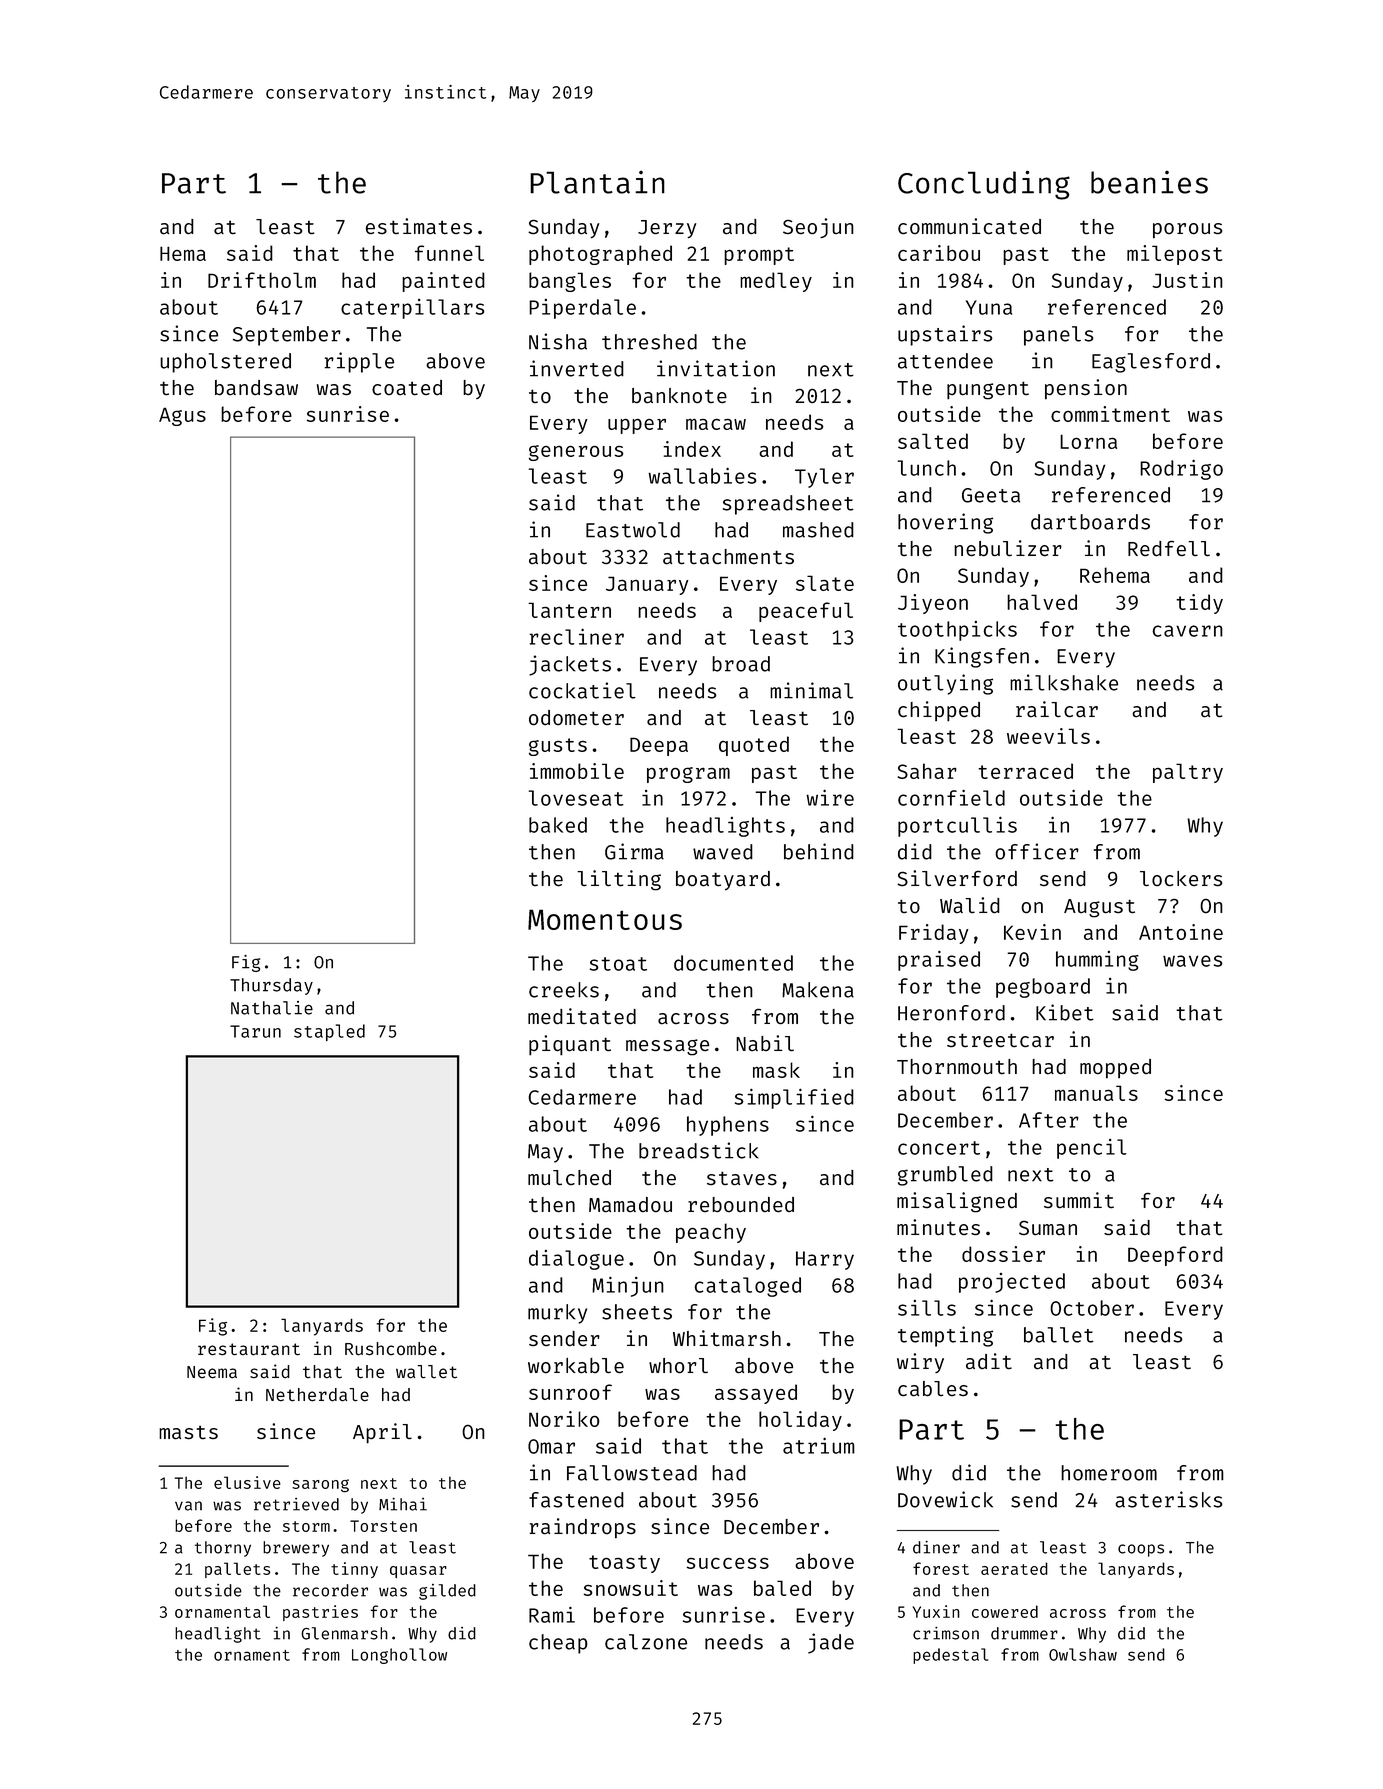  I want to click on mulched, so click(569, 1177).
